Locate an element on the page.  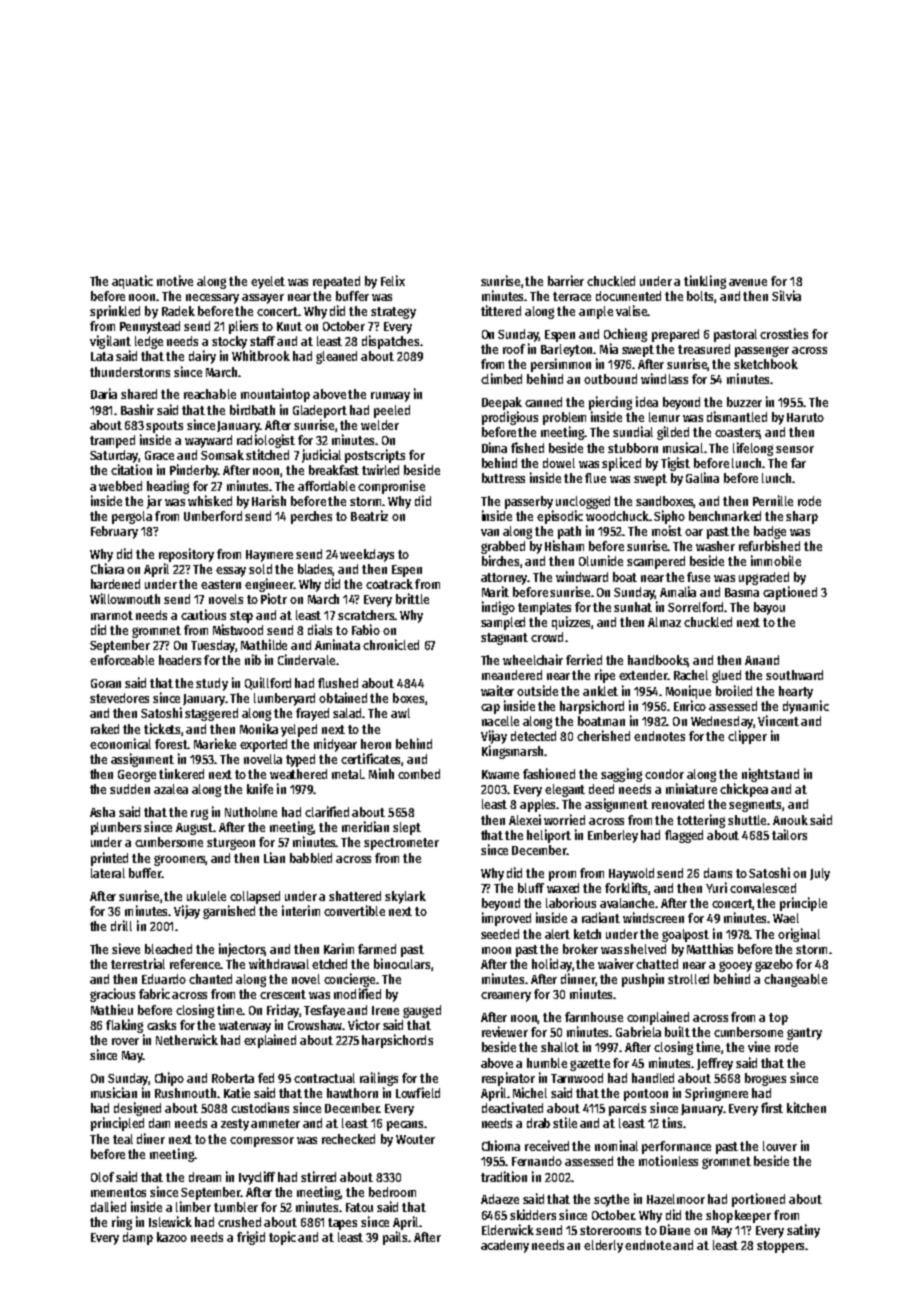
musician is located at coordinates (114, 1092).
